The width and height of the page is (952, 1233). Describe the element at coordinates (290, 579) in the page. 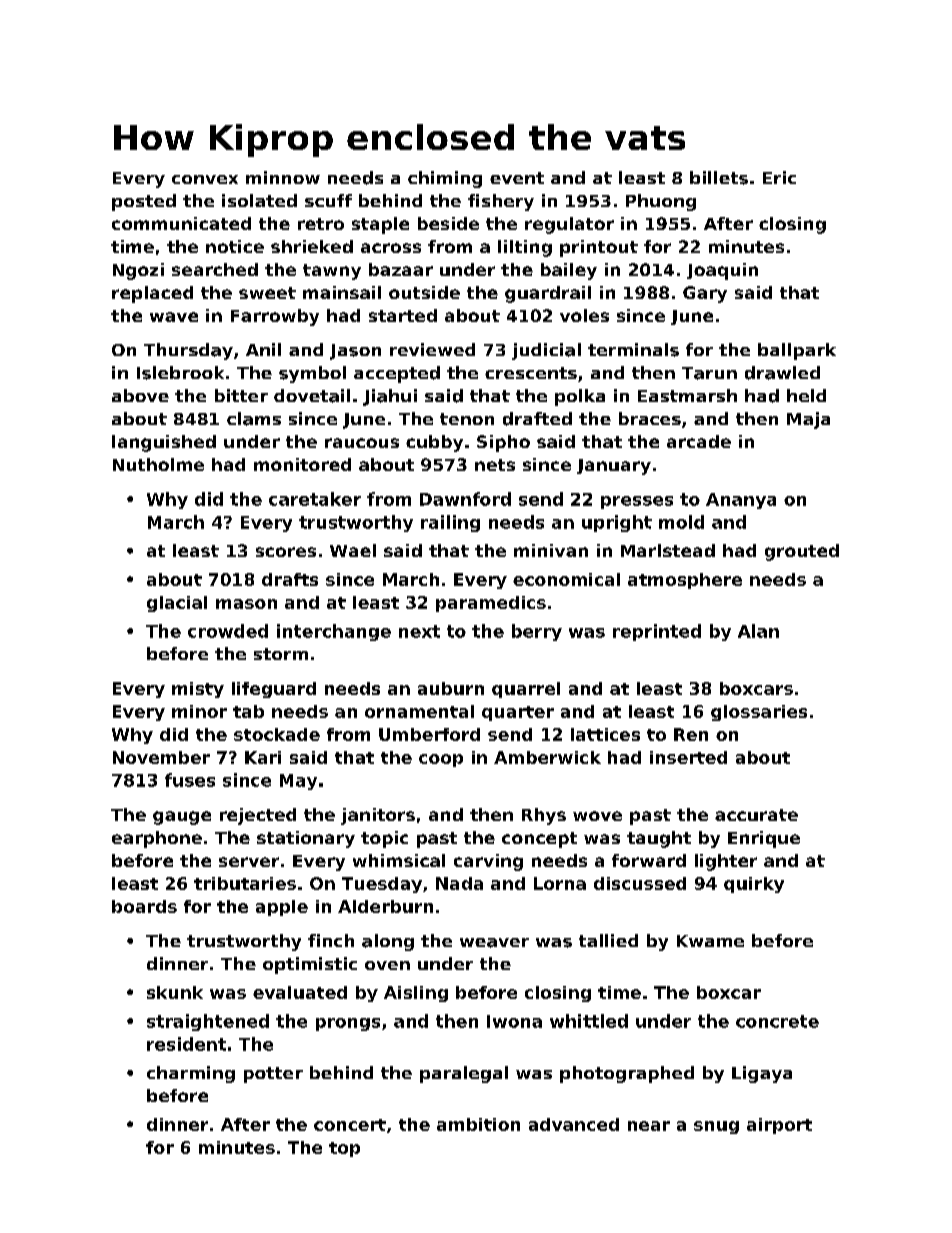

I see `drafts` at that location.
